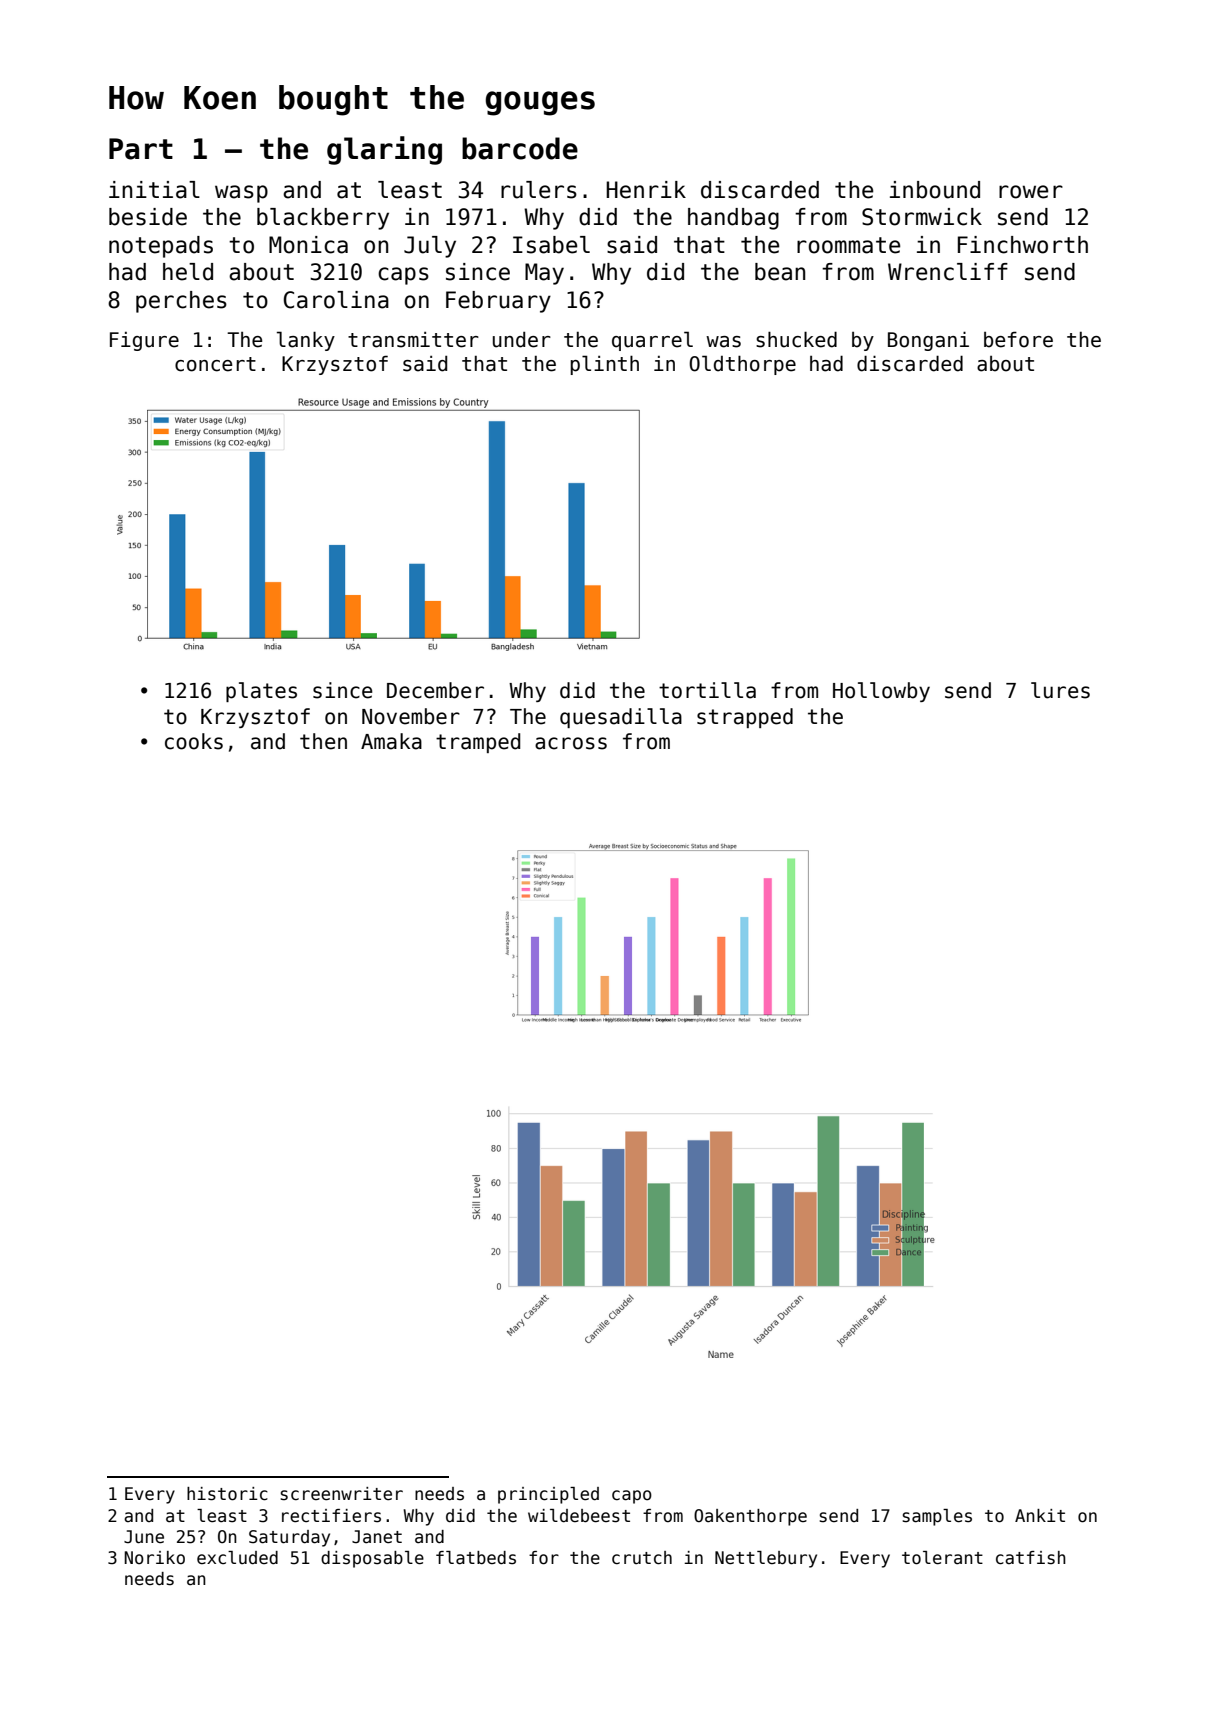  I want to click on historic, so click(227, 1494).
